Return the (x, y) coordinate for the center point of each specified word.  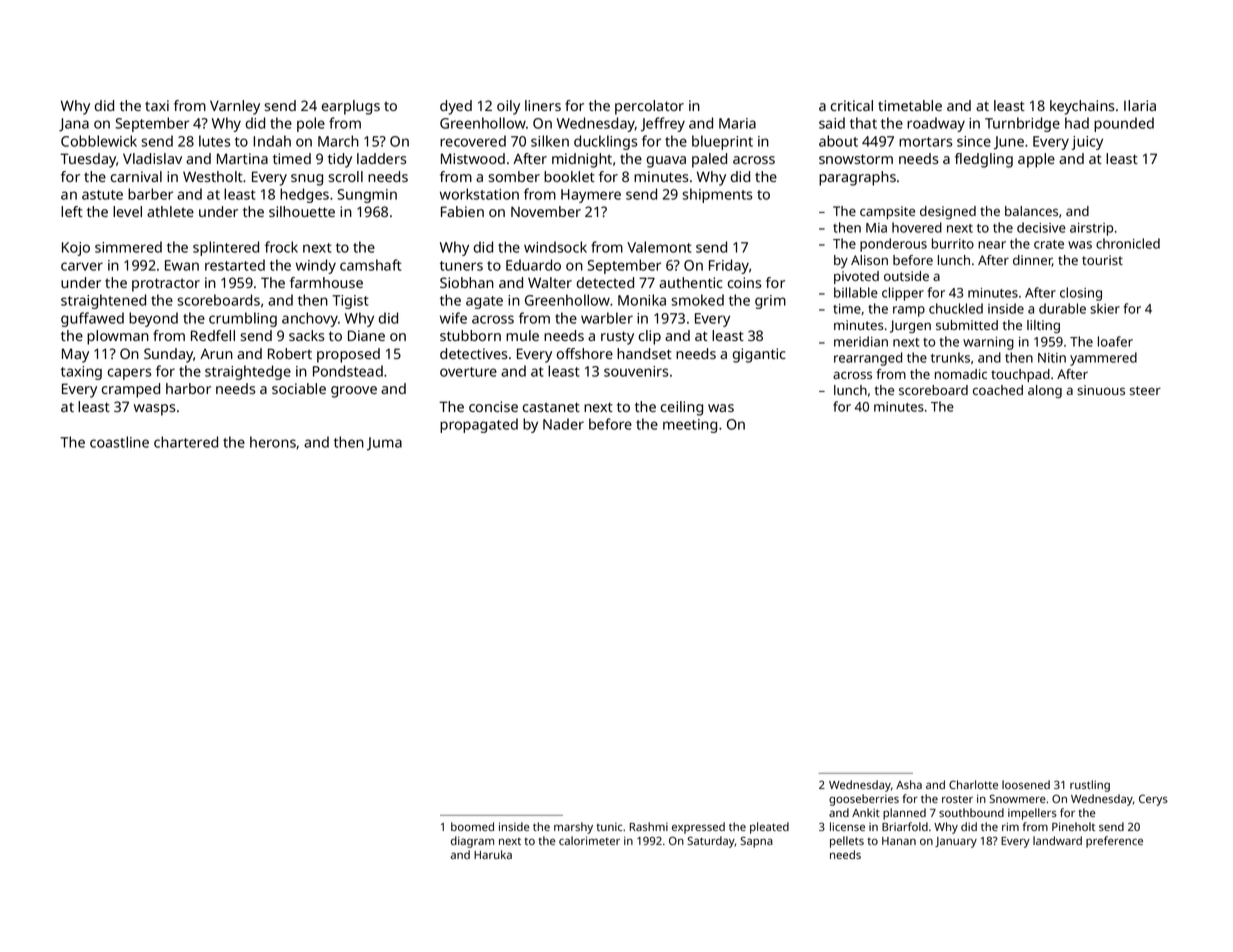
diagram (472, 842)
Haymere (591, 196)
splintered (226, 248)
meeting (690, 426)
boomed (472, 826)
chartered (186, 442)
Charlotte (973, 784)
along (1045, 391)
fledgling (984, 160)
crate (1049, 244)
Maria (737, 123)
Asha (909, 784)
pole (311, 124)
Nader (563, 424)
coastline (119, 442)
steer (1145, 390)
